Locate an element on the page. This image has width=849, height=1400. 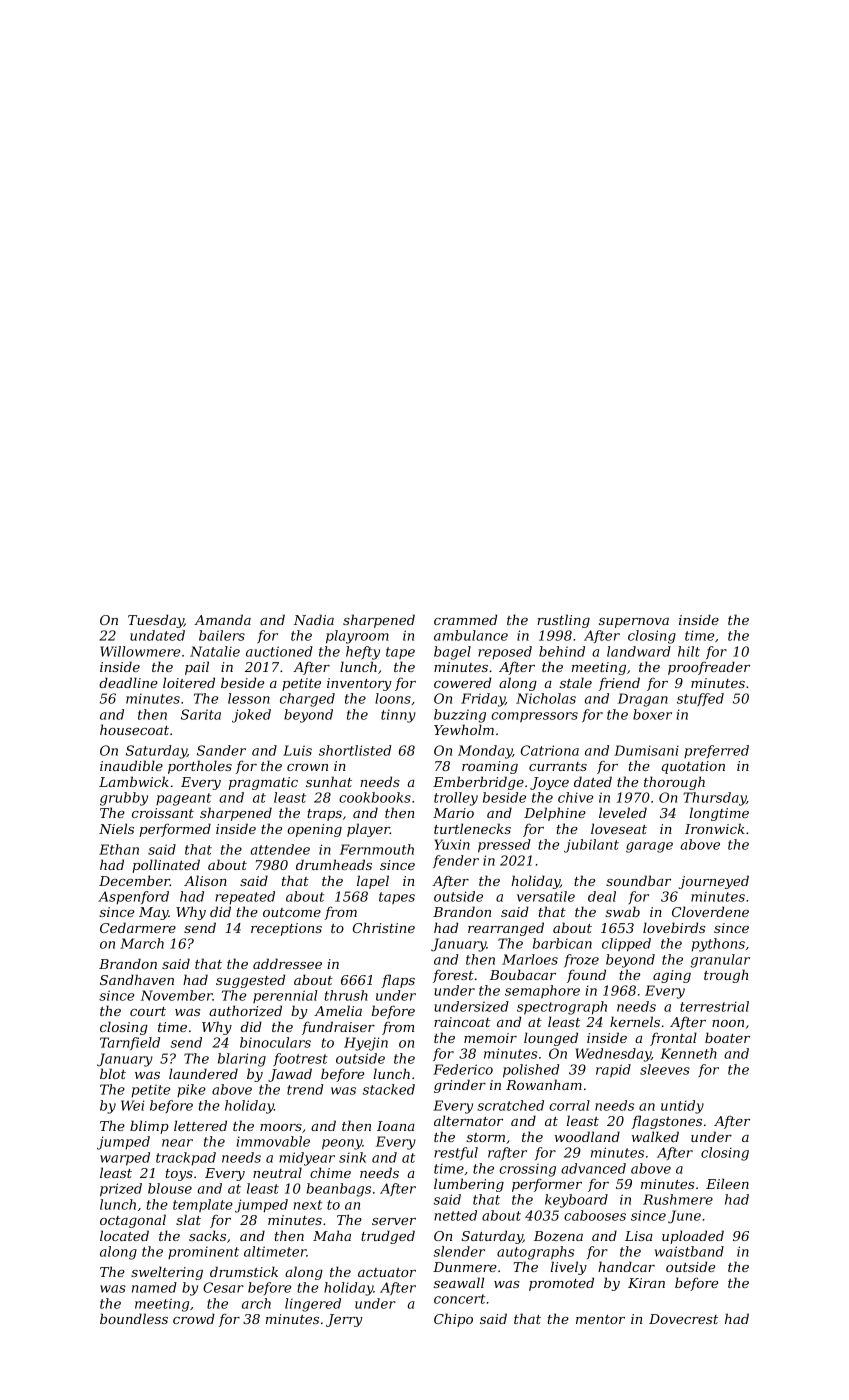
rustling is located at coordinates (563, 621).
